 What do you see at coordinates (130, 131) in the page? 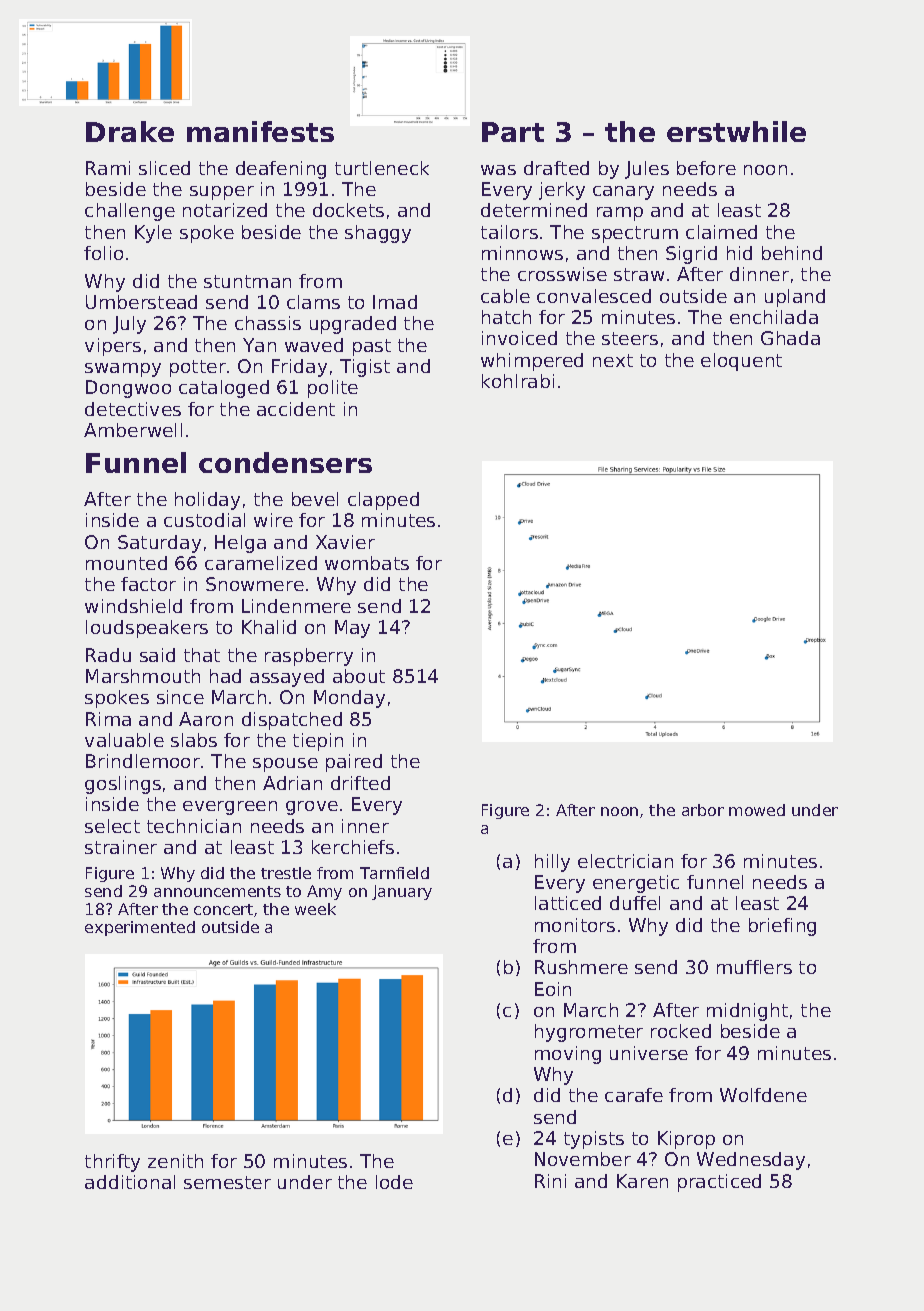
I see `Drake` at bounding box center [130, 131].
